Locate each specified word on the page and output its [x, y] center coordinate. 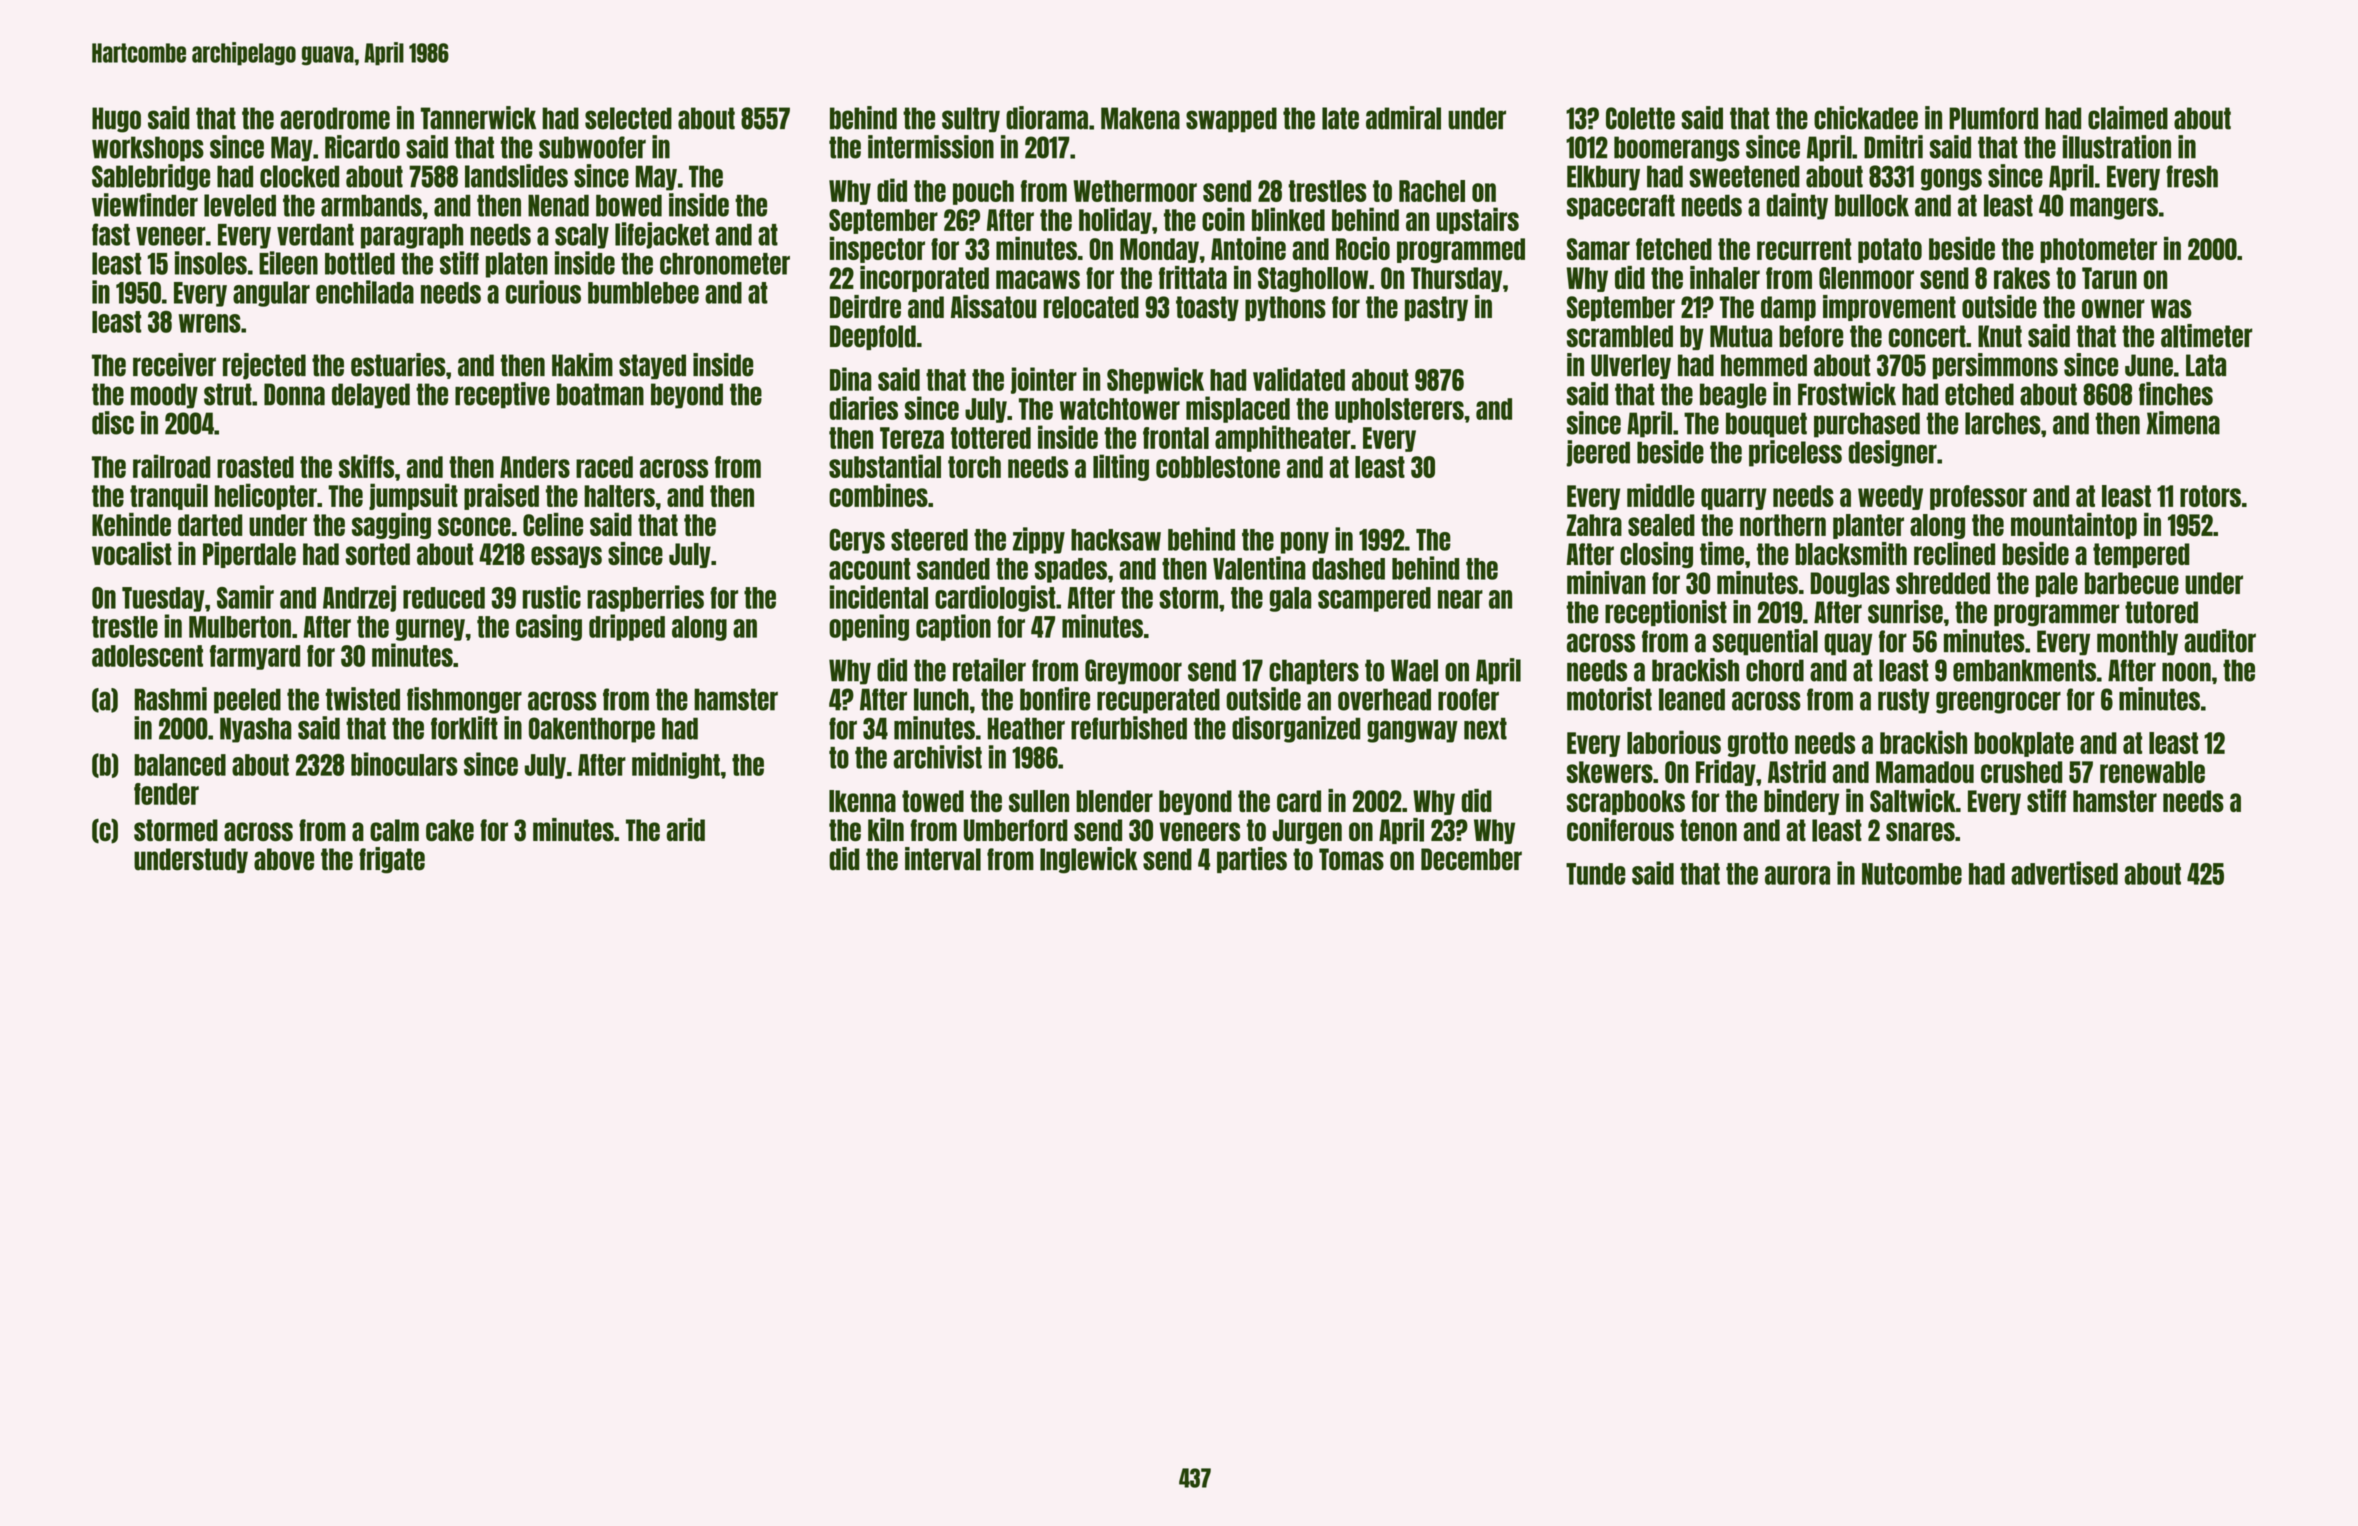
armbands [371, 205]
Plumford [1993, 118]
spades [1071, 570]
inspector [877, 250]
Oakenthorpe [592, 730]
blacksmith [1851, 553]
